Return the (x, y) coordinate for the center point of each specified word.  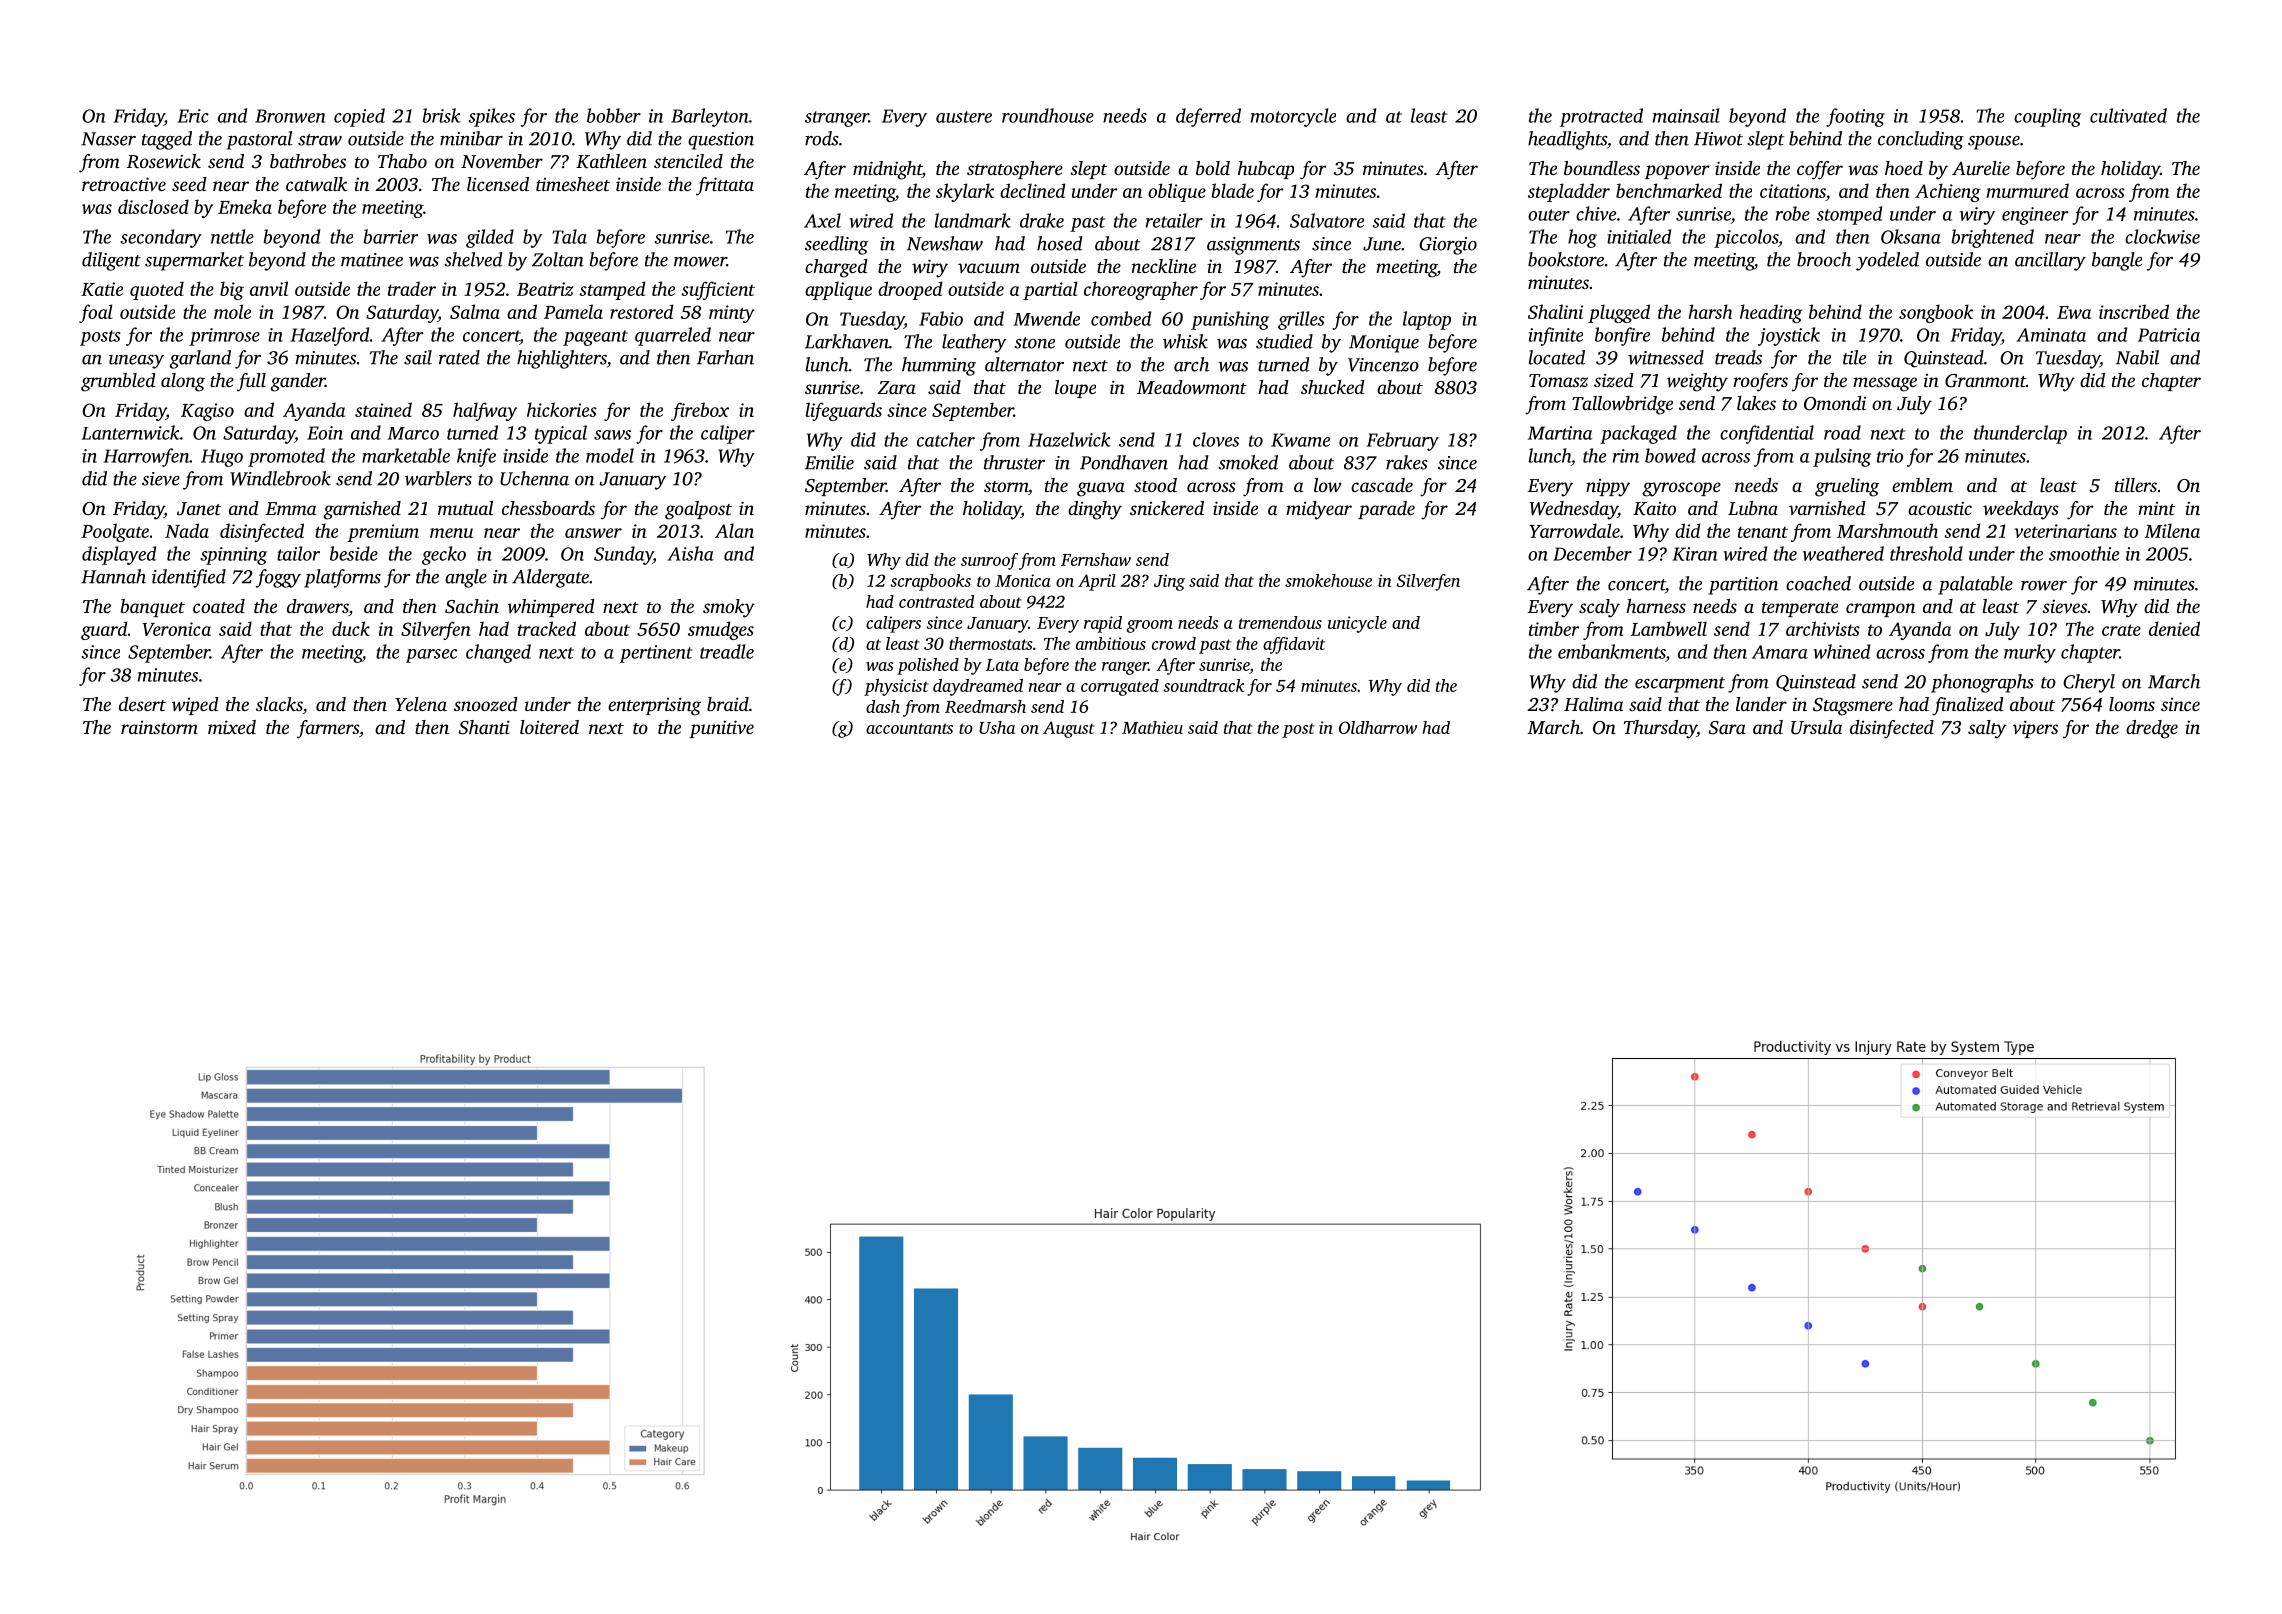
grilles (1301, 320)
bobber (614, 115)
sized (1614, 380)
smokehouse (1328, 580)
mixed (232, 727)
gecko (444, 555)
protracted (1601, 117)
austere (964, 117)
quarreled (673, 336)
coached (1818, 583)
